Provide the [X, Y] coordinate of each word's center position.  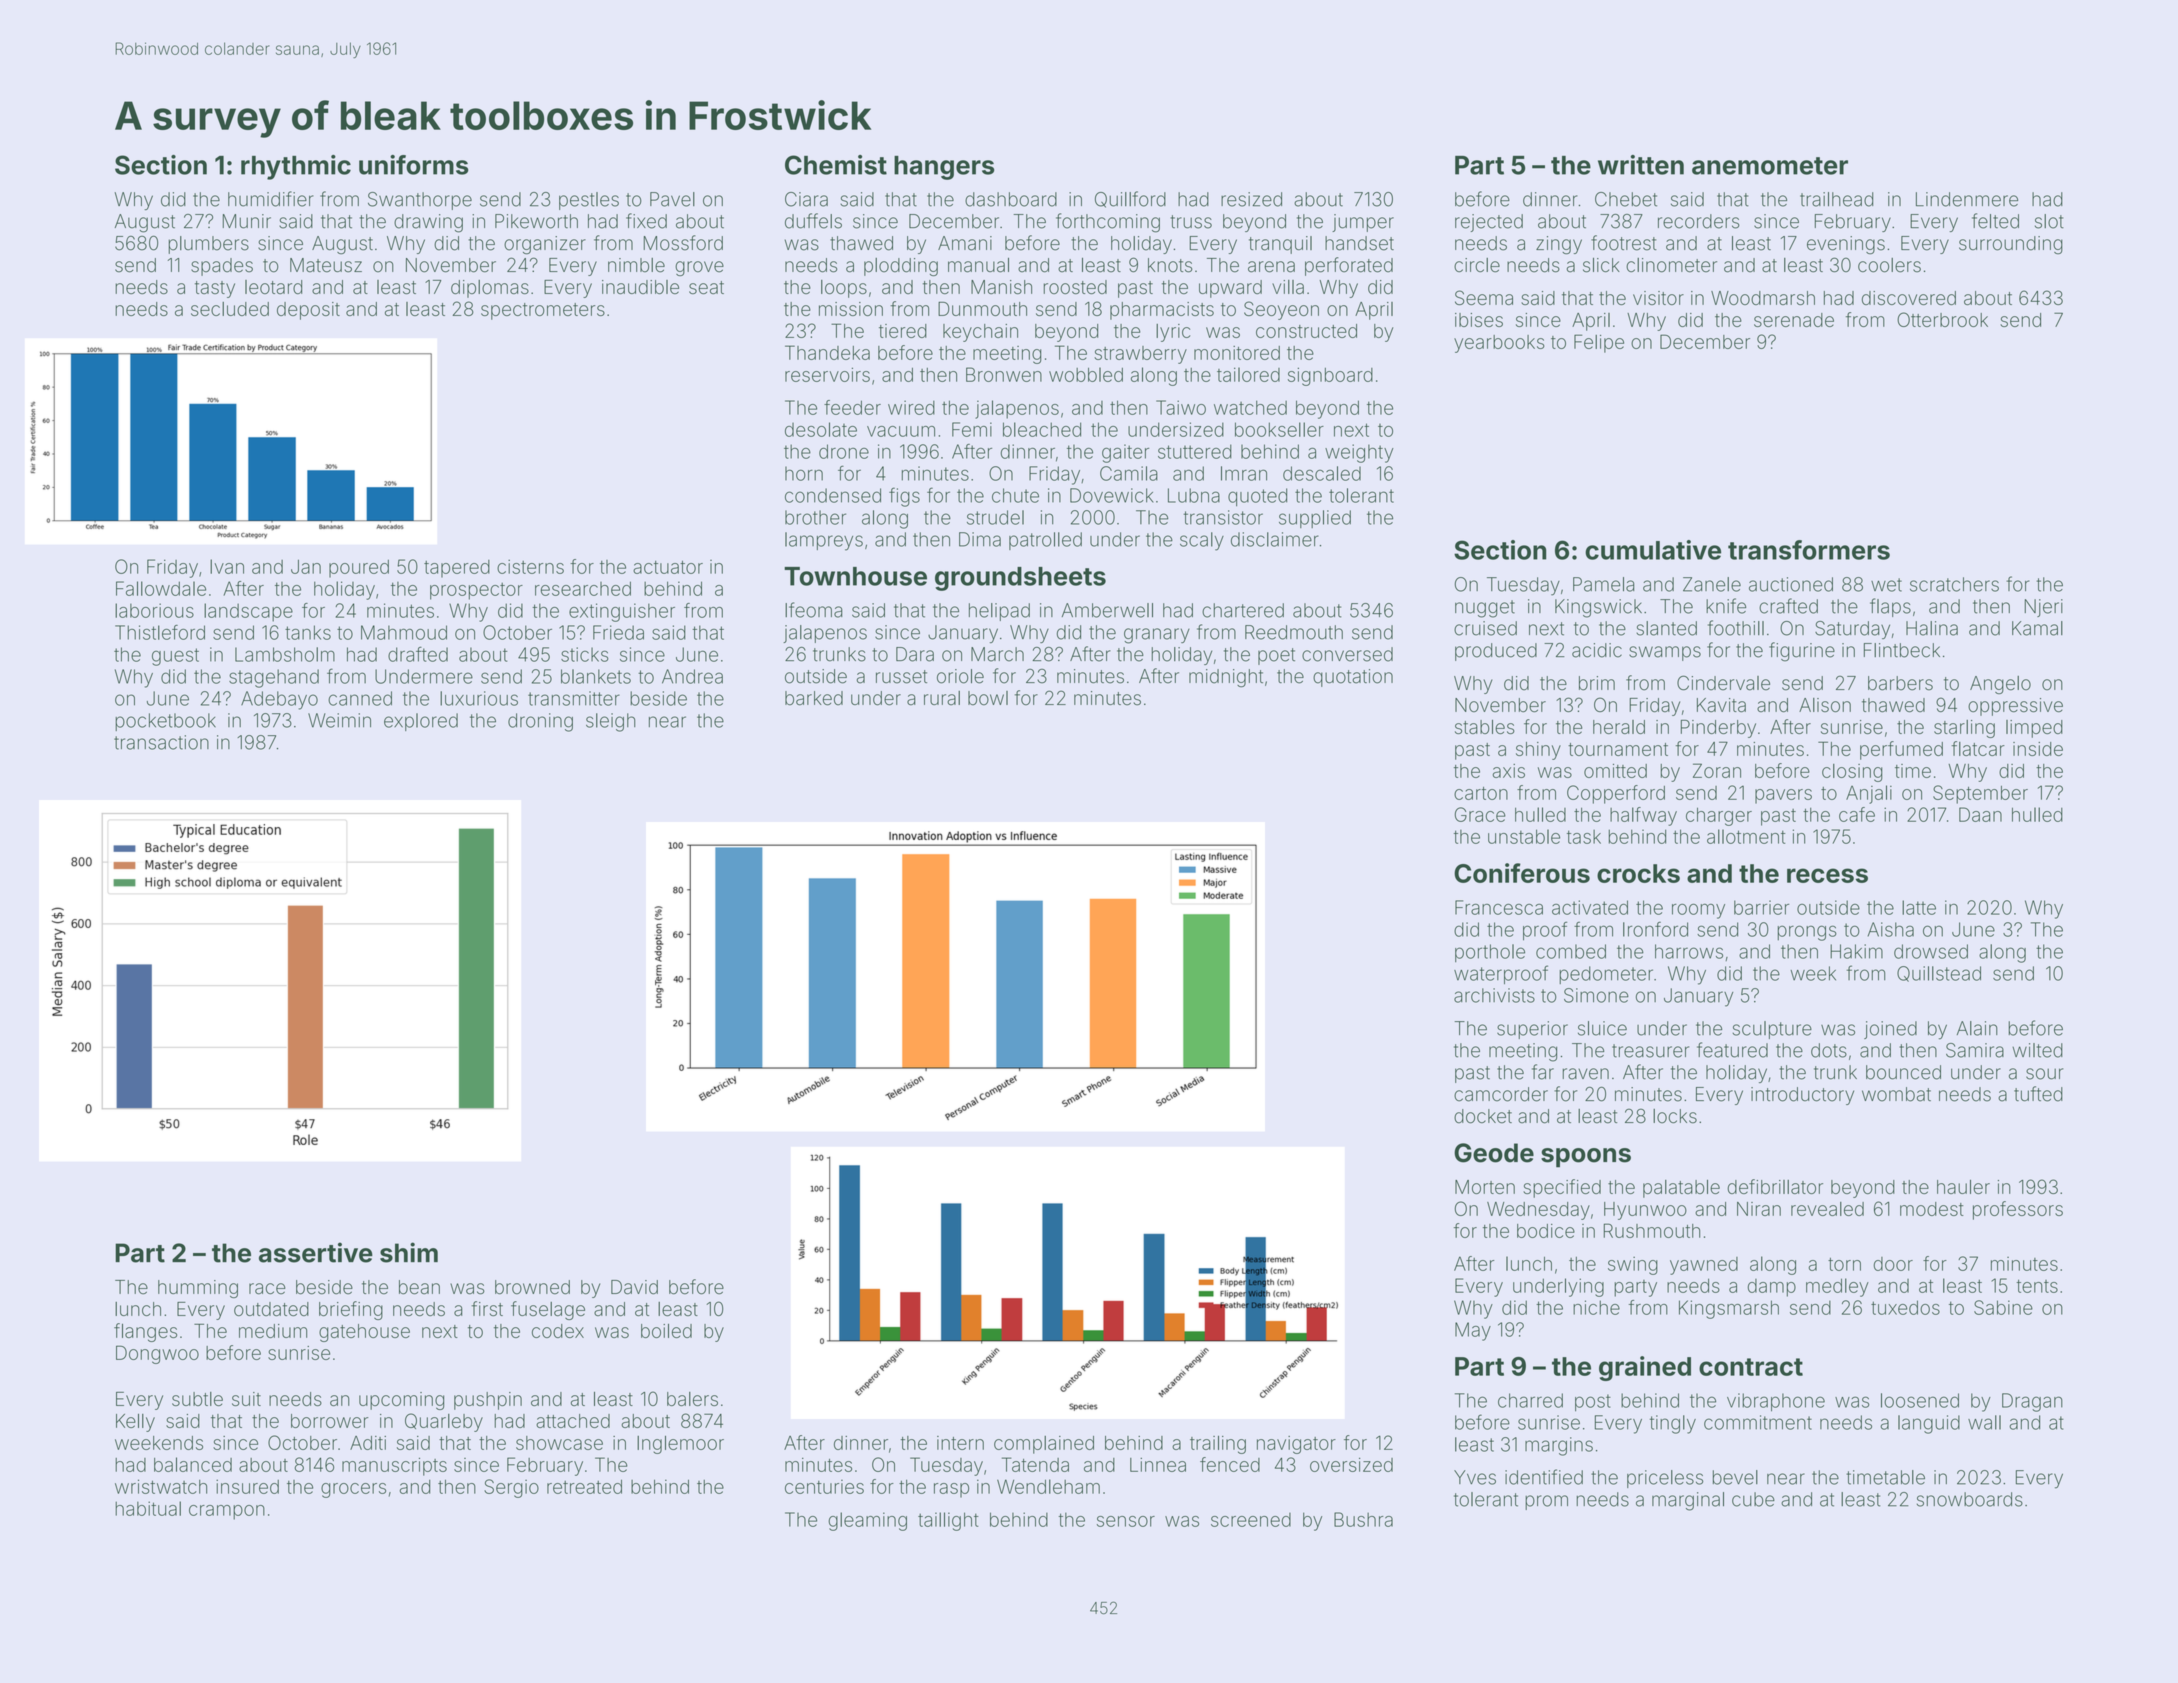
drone [844, 451]
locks [1675, 1116]
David [634, 1287]
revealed [1827, 1209]
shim [409, 1252]
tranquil [1280, 245]
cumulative [1653, 550]
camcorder [1501, 1094]
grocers [353, 1490]
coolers [1889, 265]
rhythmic [296, 167]
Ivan [227, 566]
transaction [161, 742]
